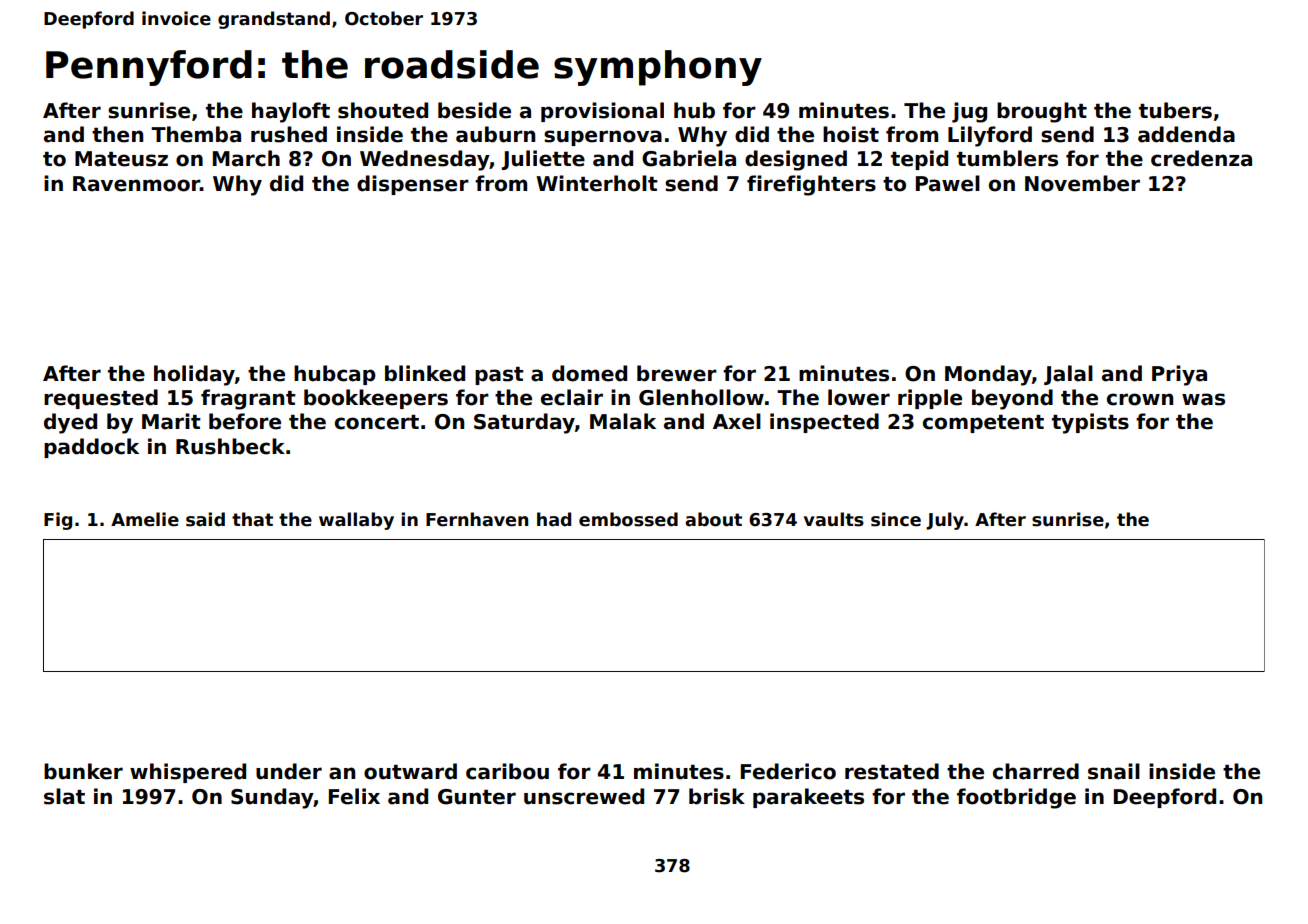  What do you see at coordinates (188, 773) in the image?
I see `whispered` at bounding box center [188, 773].
